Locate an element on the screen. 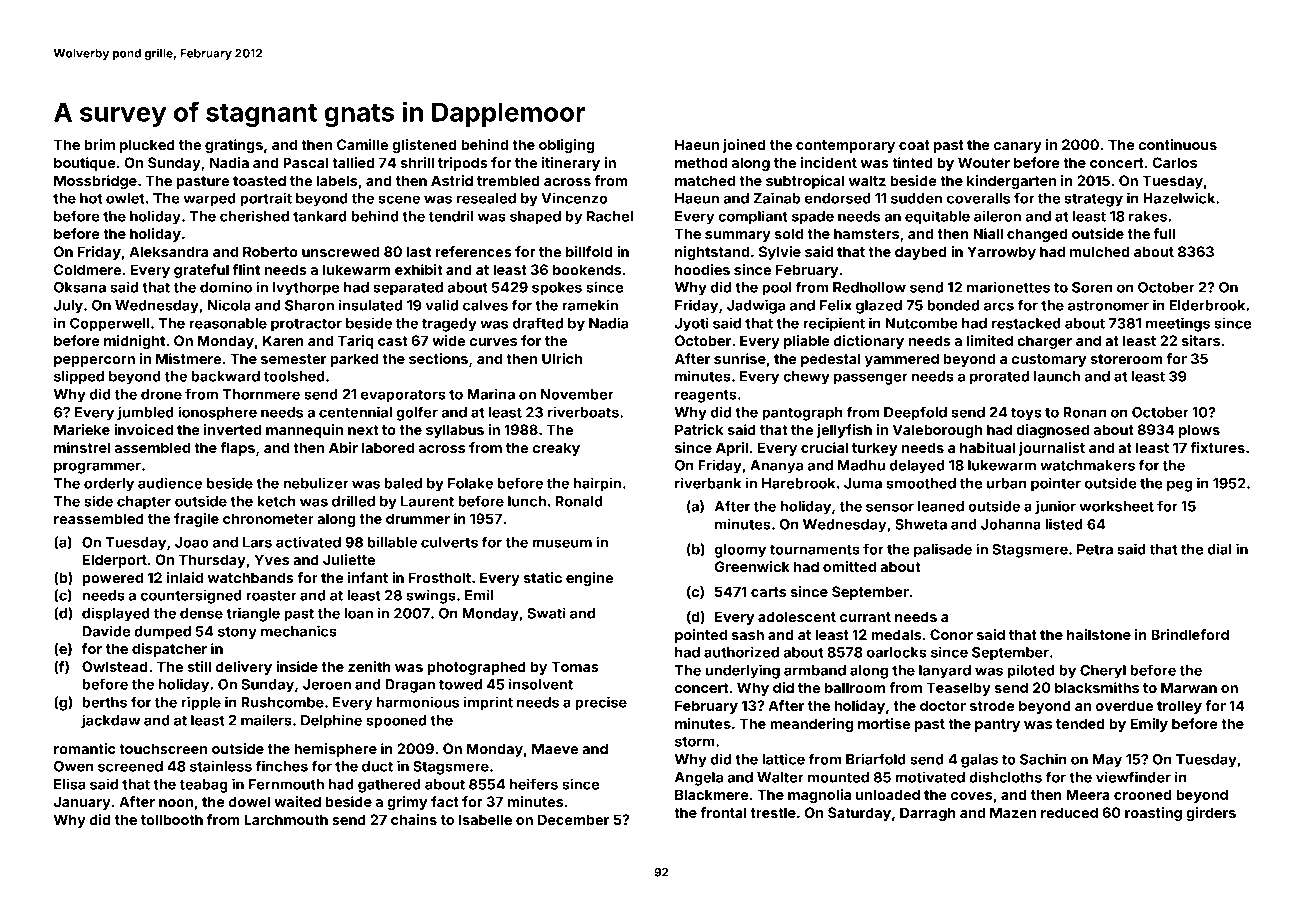 The image size is (1308, 924). sunrise is located at coordinates (740, 358).
